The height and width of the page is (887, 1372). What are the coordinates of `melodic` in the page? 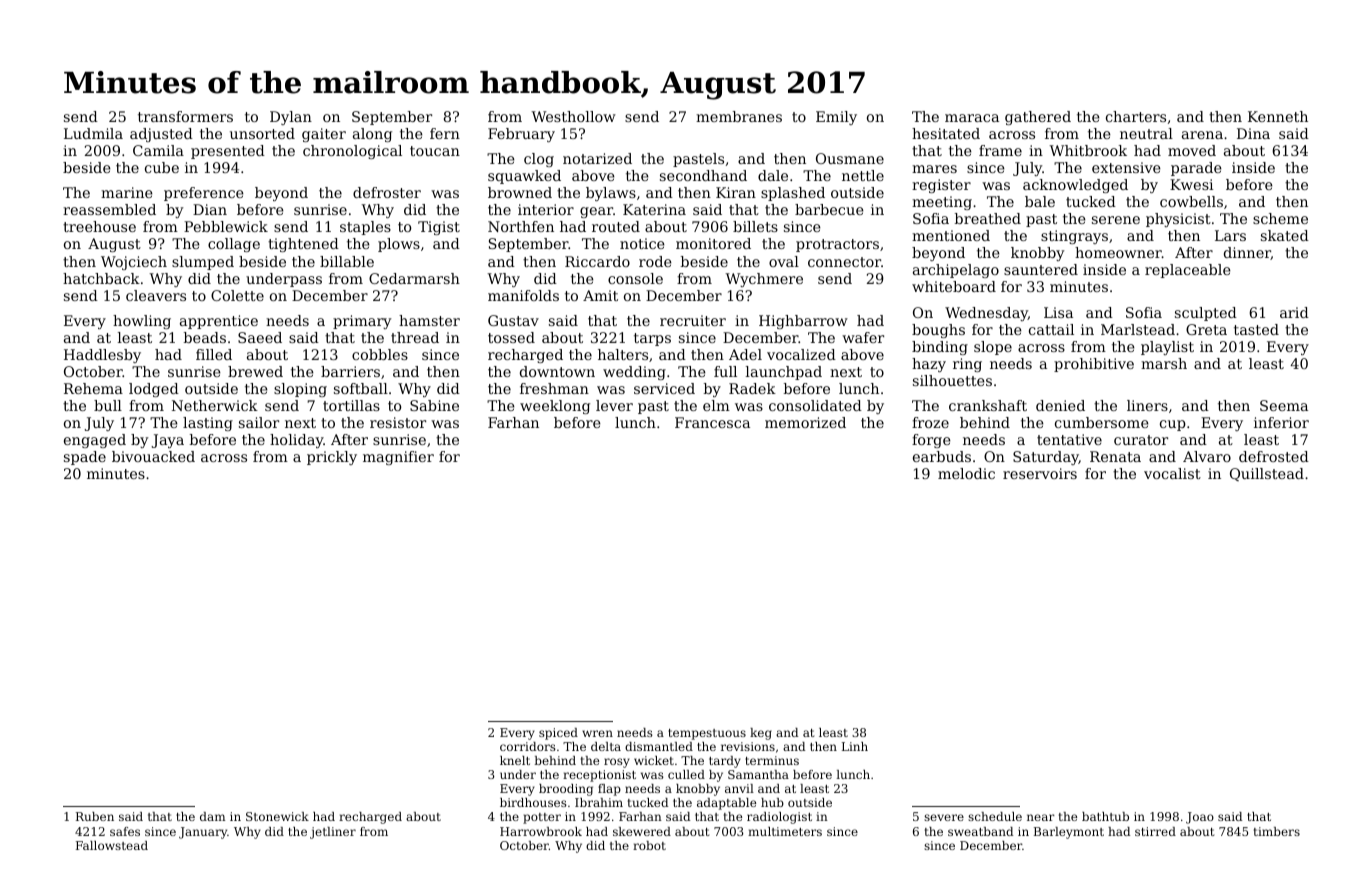 It's located at (966, 473).
